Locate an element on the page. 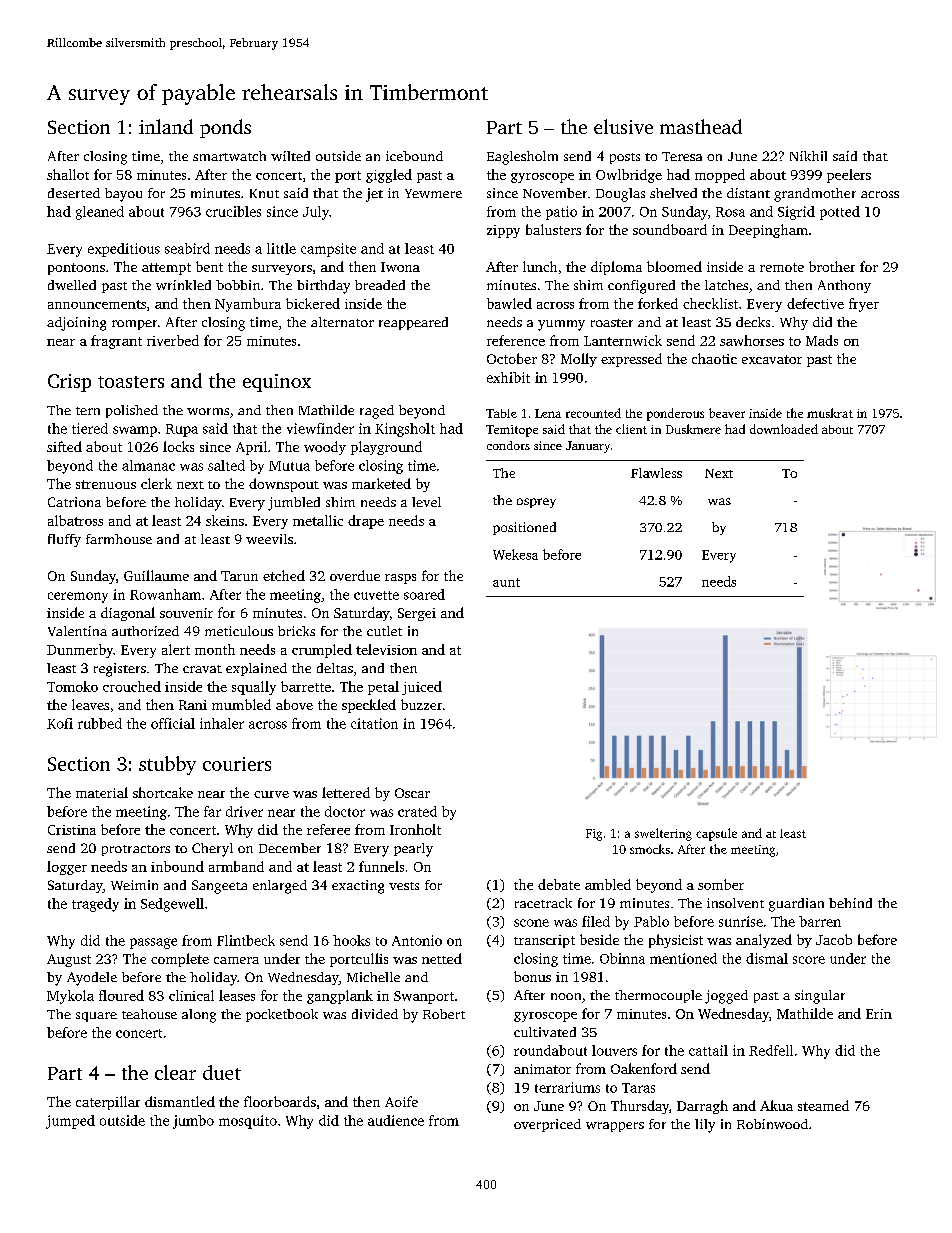 The height and width of the page is (1233, 952). wrappers is located at coordinates (615, 1127).
